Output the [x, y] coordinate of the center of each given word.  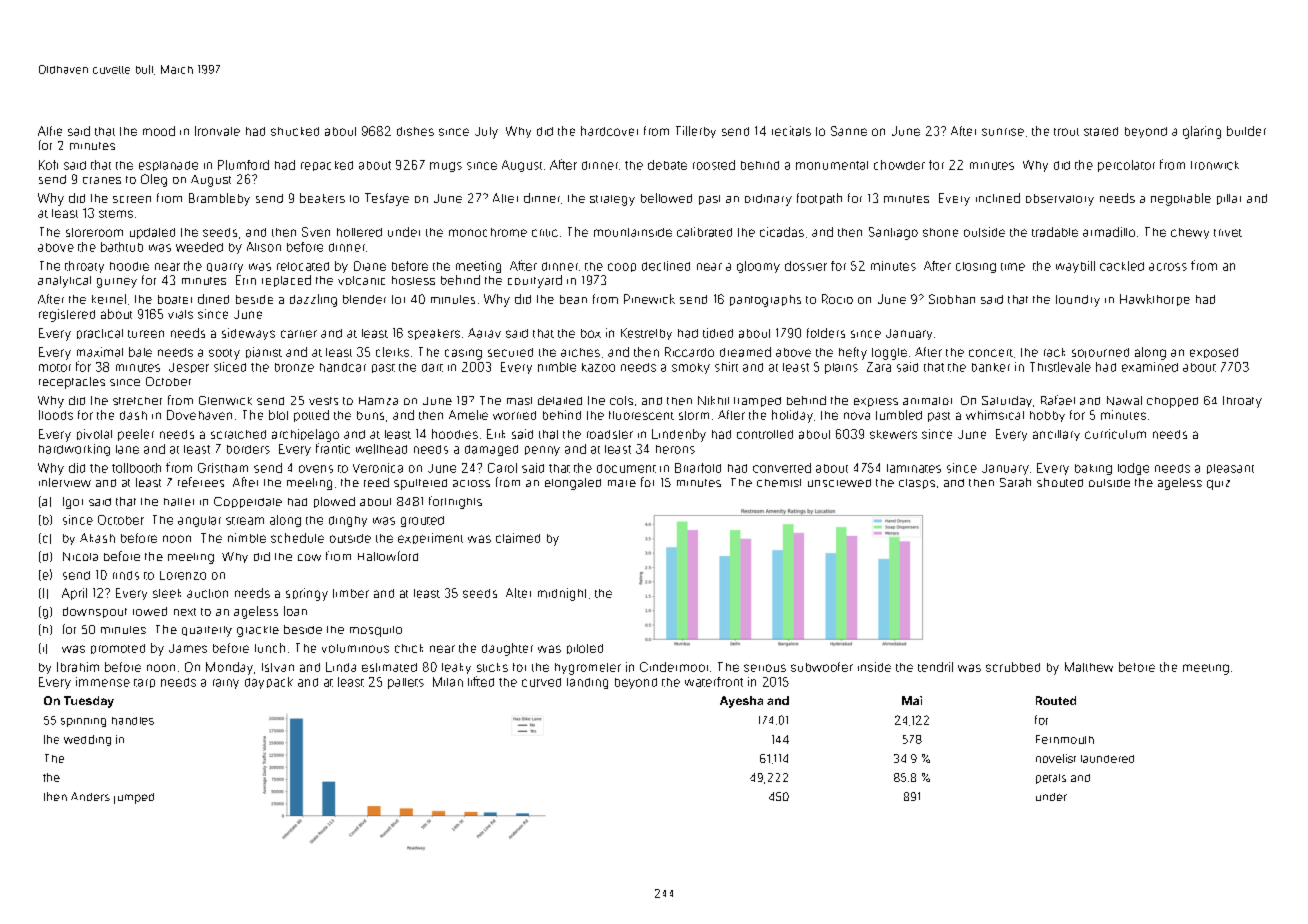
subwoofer [822, 667]
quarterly [207, 631]
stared [1101, 131]
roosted [714, 165]
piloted [585, 649]
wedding [87, 740]
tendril [935, 667]
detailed [560, 400]
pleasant [1230, 469]
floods [56, 415]
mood [159, 131]
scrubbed [1013, 667]
